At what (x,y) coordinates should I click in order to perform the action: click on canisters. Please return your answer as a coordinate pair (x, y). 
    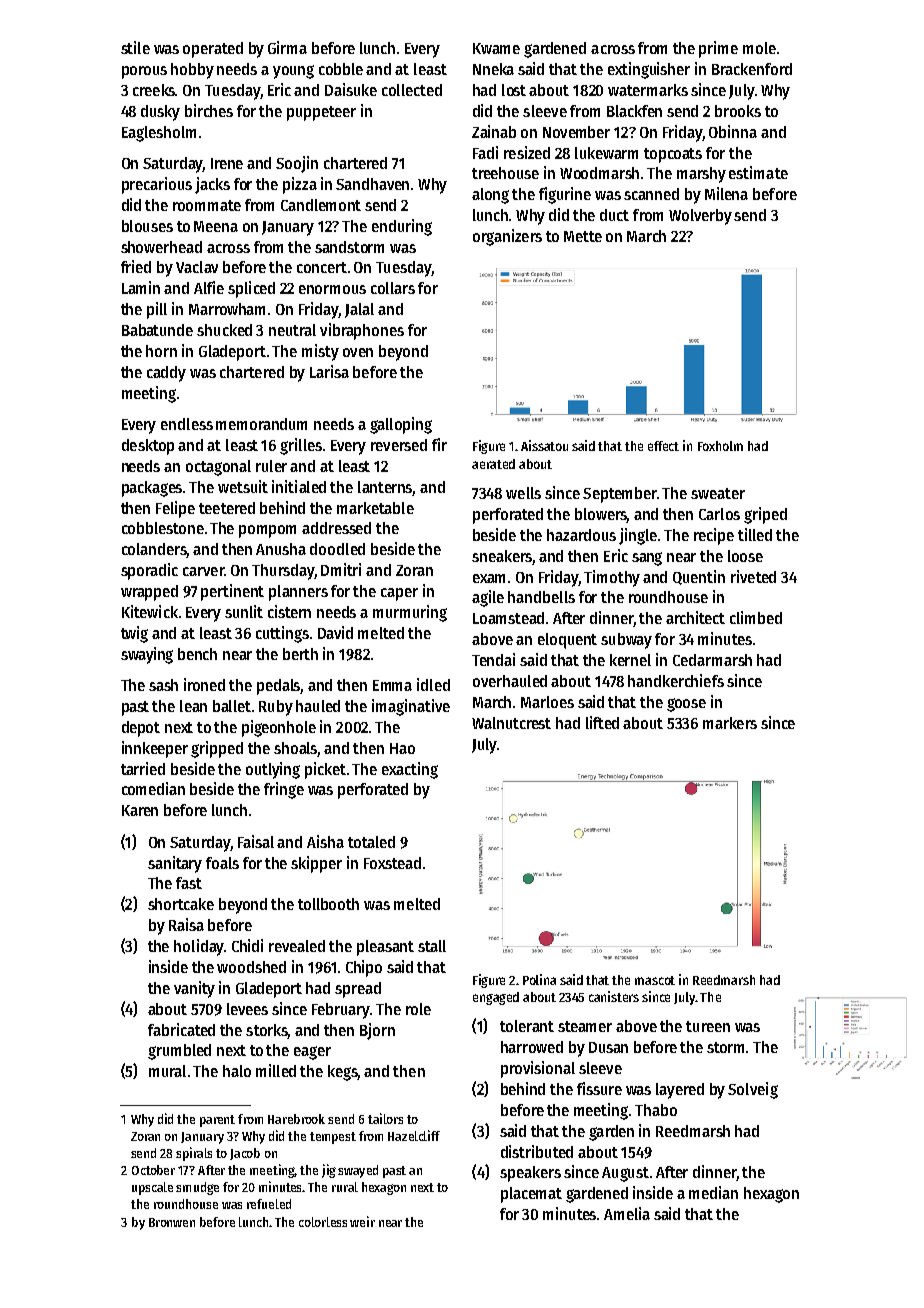
    Looking at the image, I should click on (614, 996).
